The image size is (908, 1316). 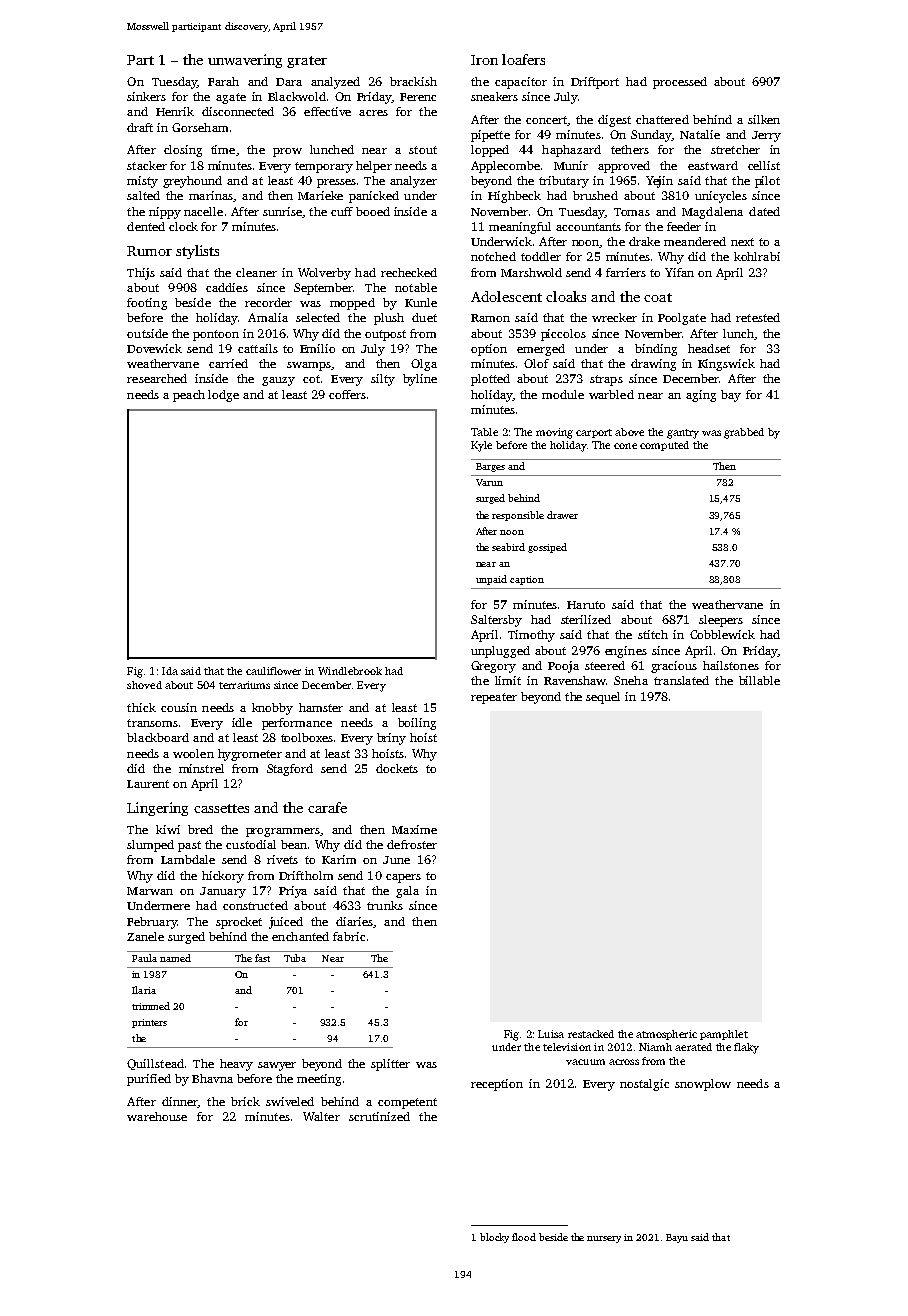 I want to click on Walter, so click(x=321, y=1116).
